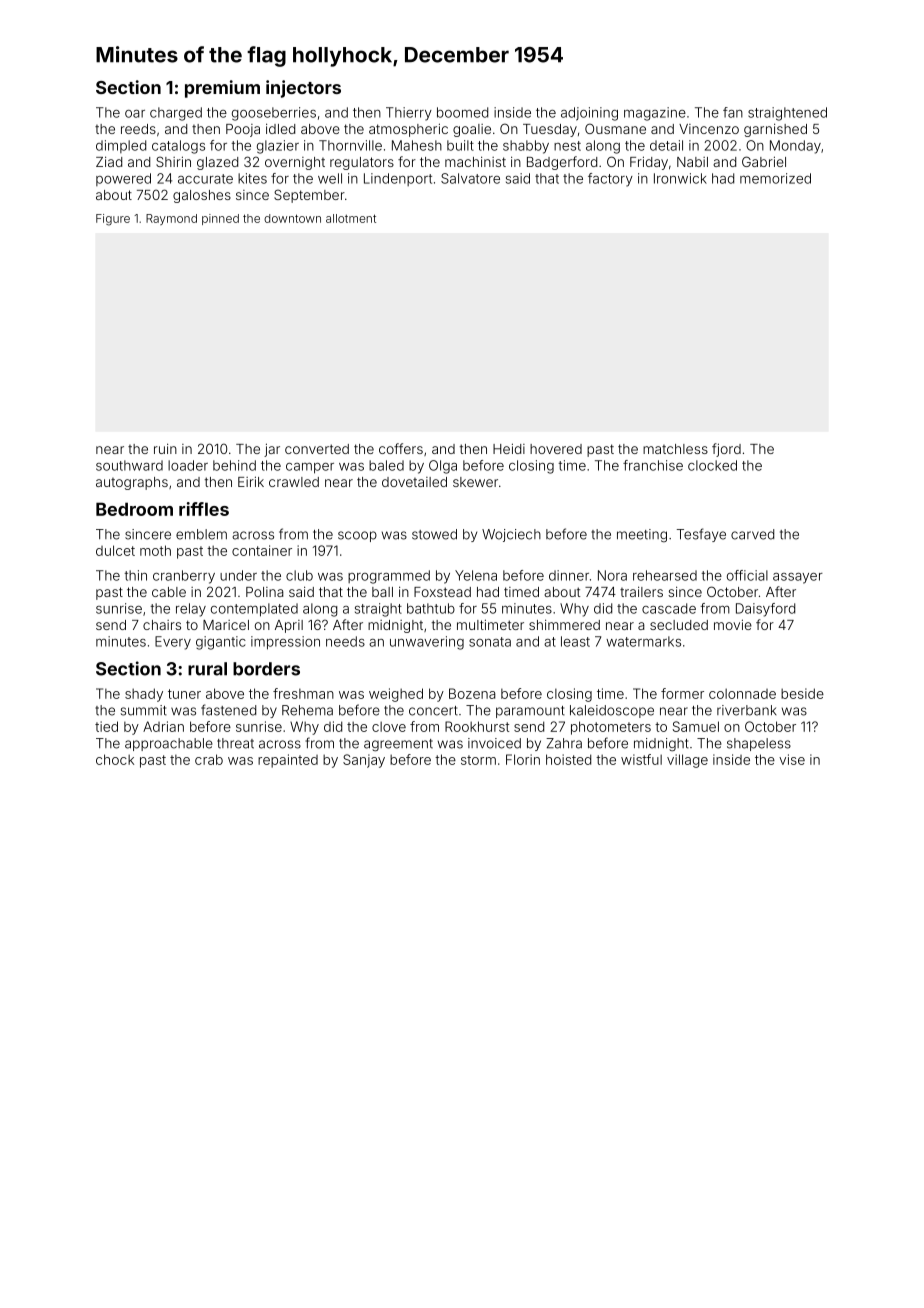 Image resolution: width=924 pixels, height=1308 pixels. Describe the element at coordinates (490, 642) in the screenshot. I see `sonata` at that location.
